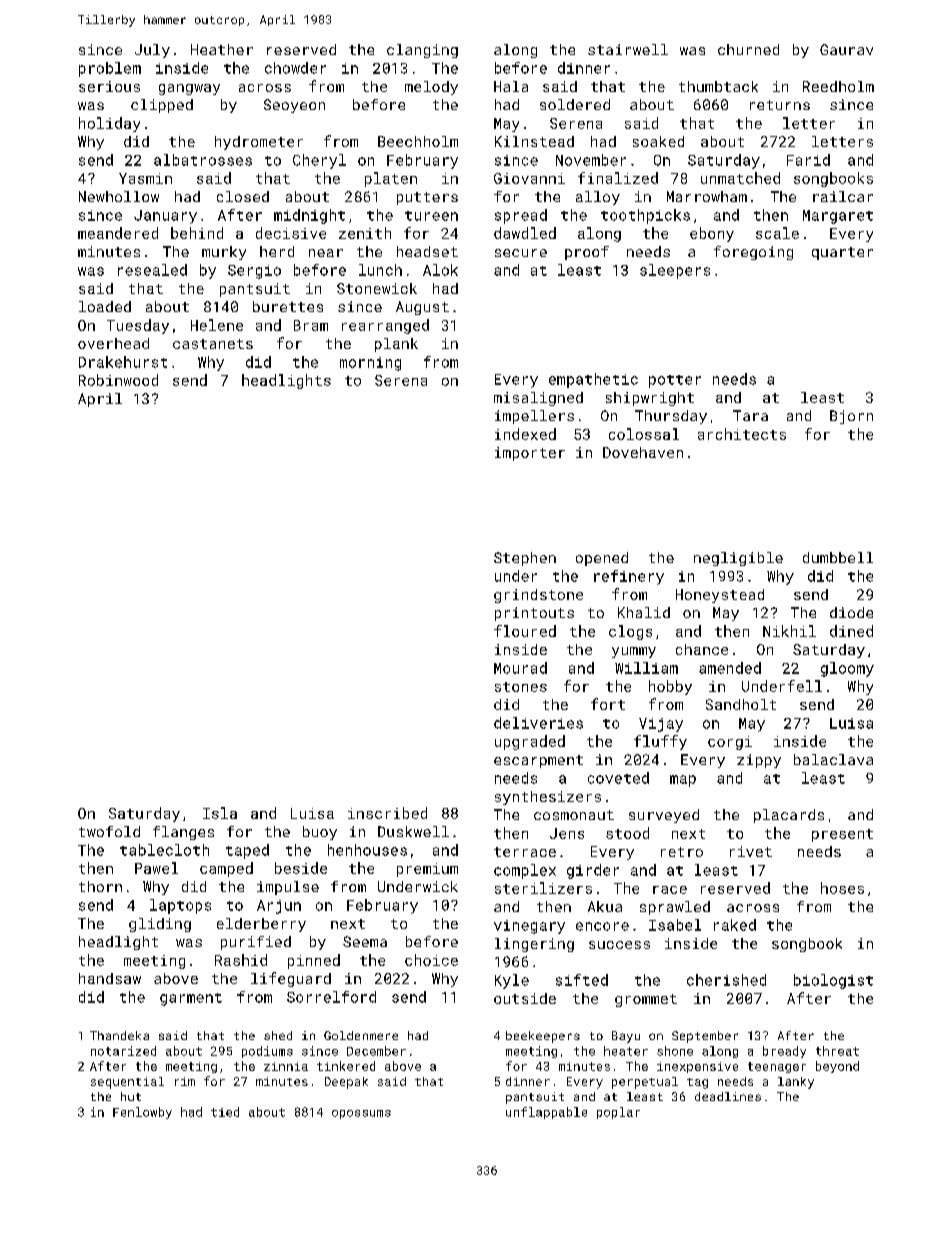 This document has width=952, height=1233. What do you see at coordinates (630, 632) in the document?
I see `clogs` at bounding box center [630, 632].
